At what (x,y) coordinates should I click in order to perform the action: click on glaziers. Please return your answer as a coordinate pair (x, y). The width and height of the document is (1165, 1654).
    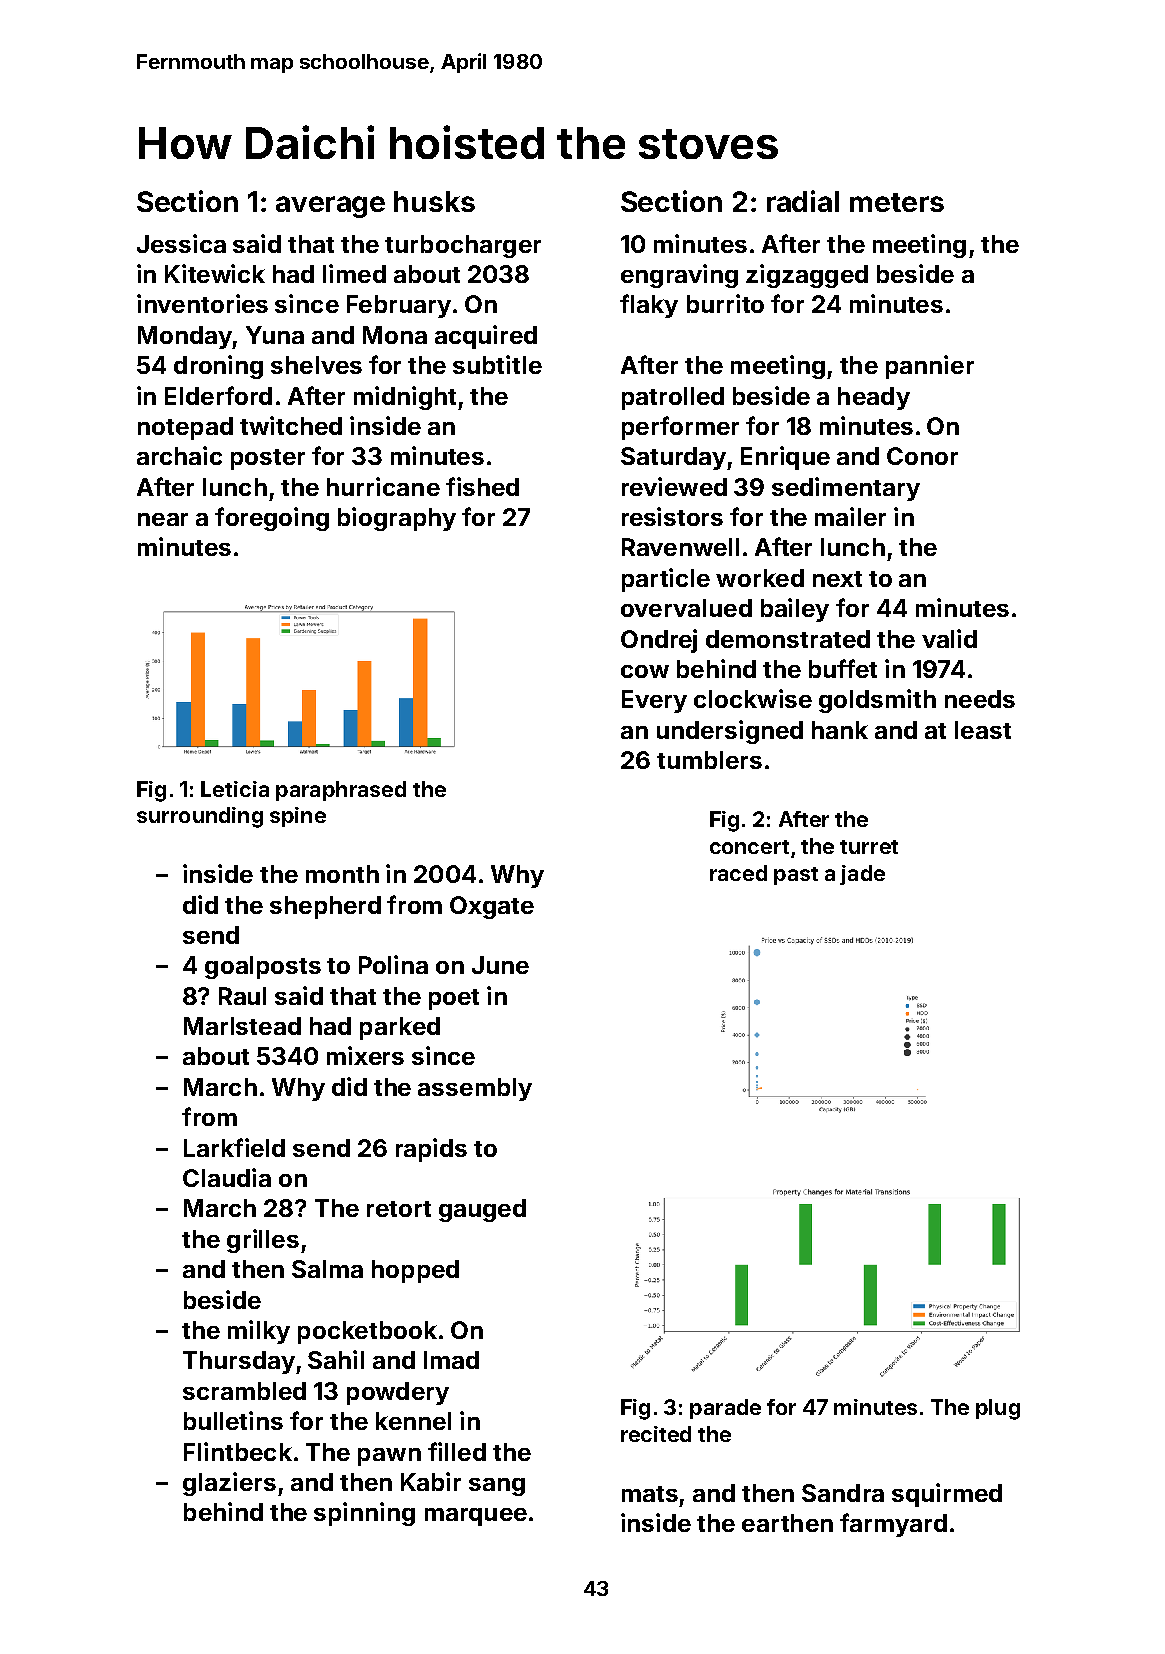
    Looking at the image, I should click on (229, 1484).
